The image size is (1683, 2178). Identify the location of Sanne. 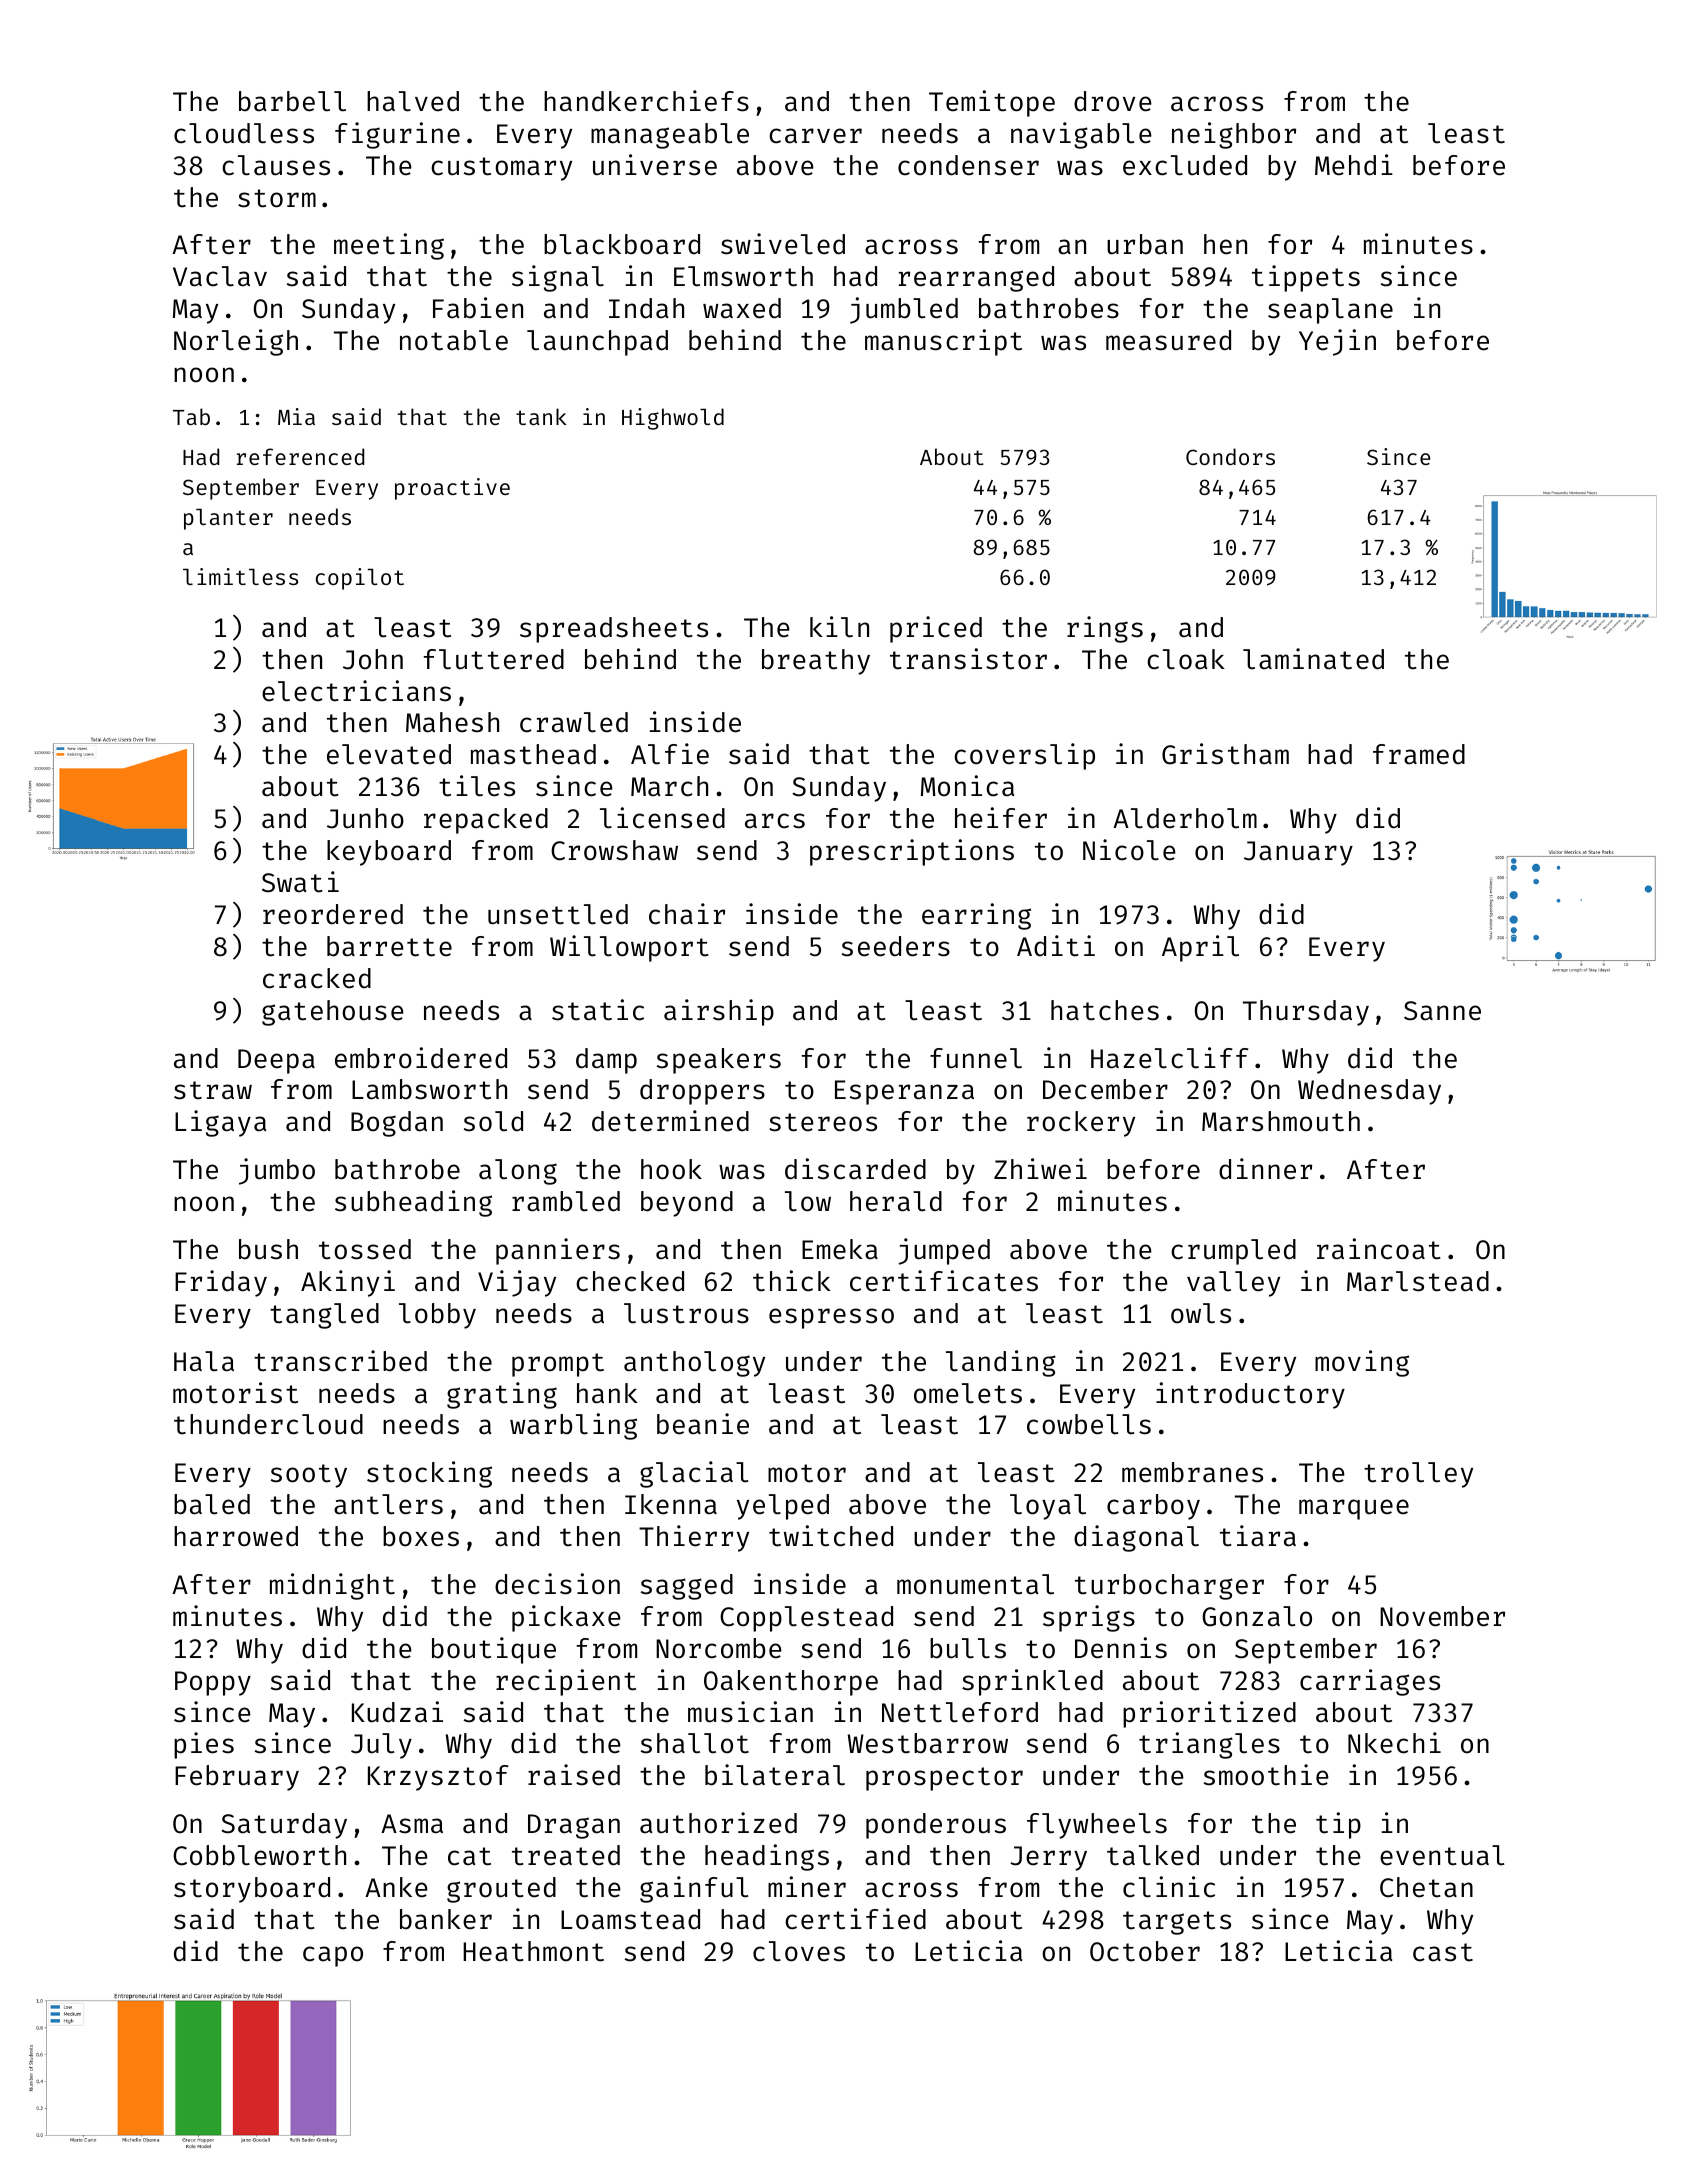
(1442, 1011).
